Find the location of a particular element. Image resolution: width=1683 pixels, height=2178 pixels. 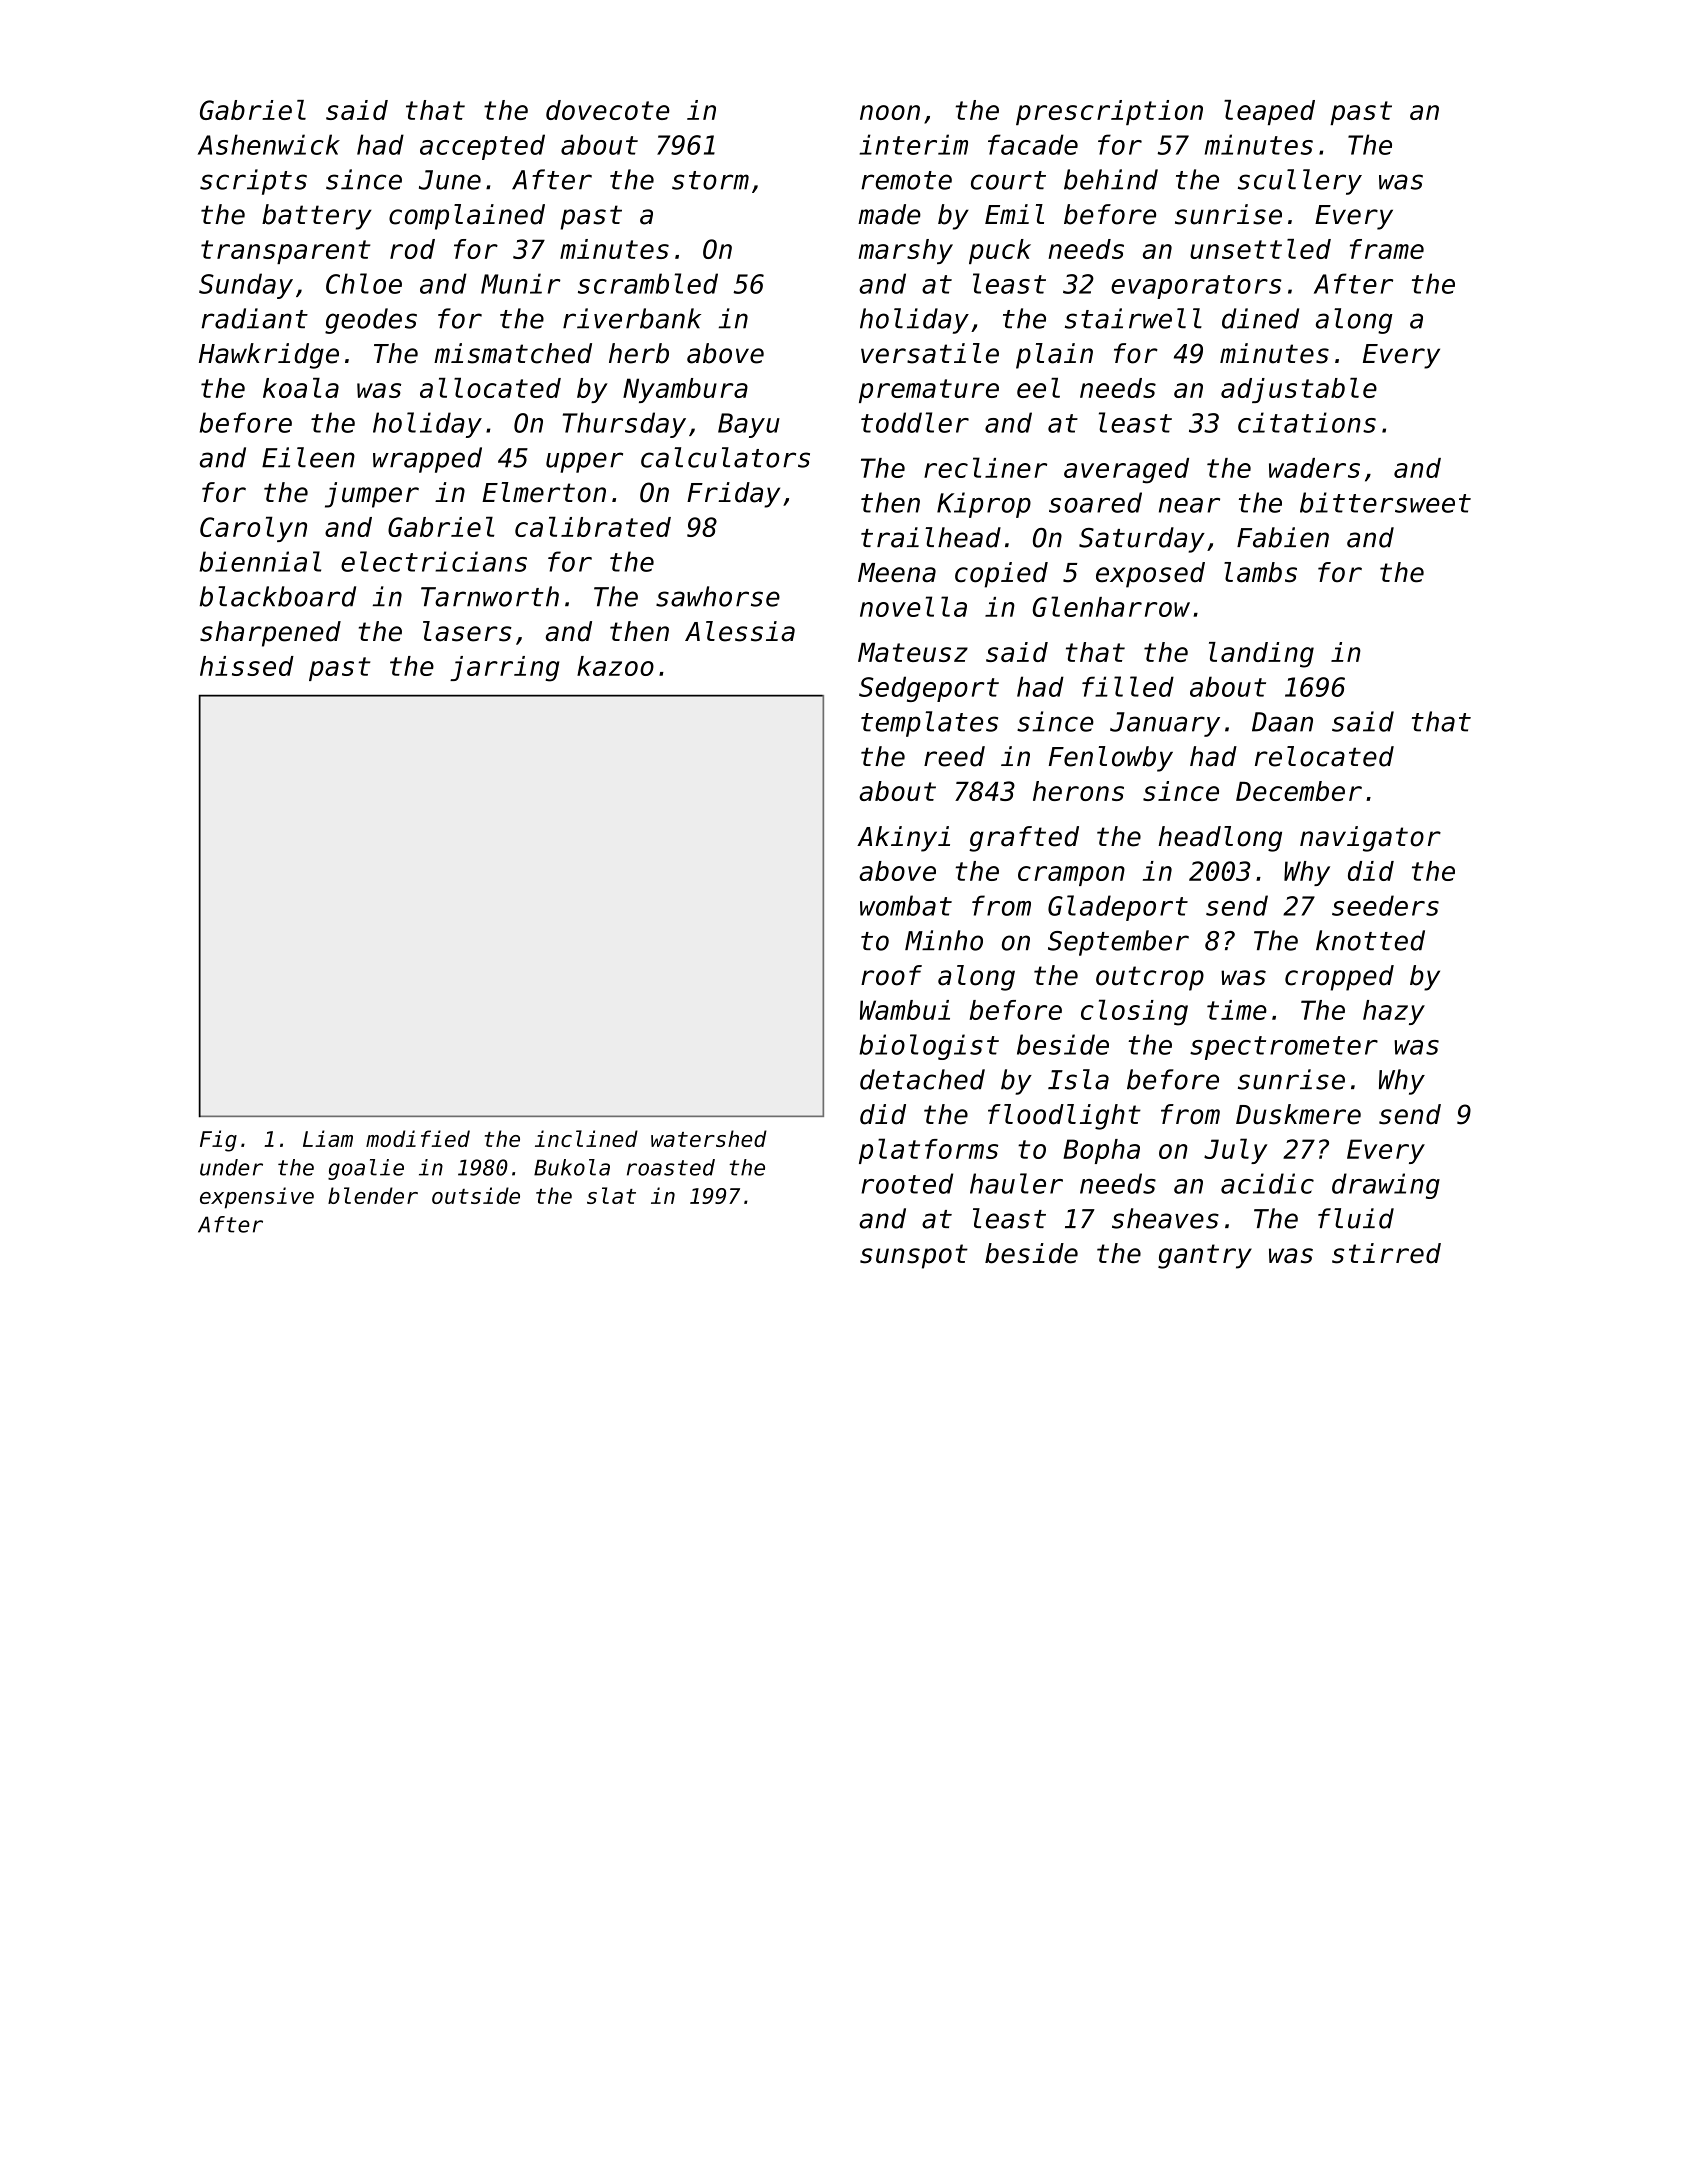

dovecote is located at coordinates (608, 110).
